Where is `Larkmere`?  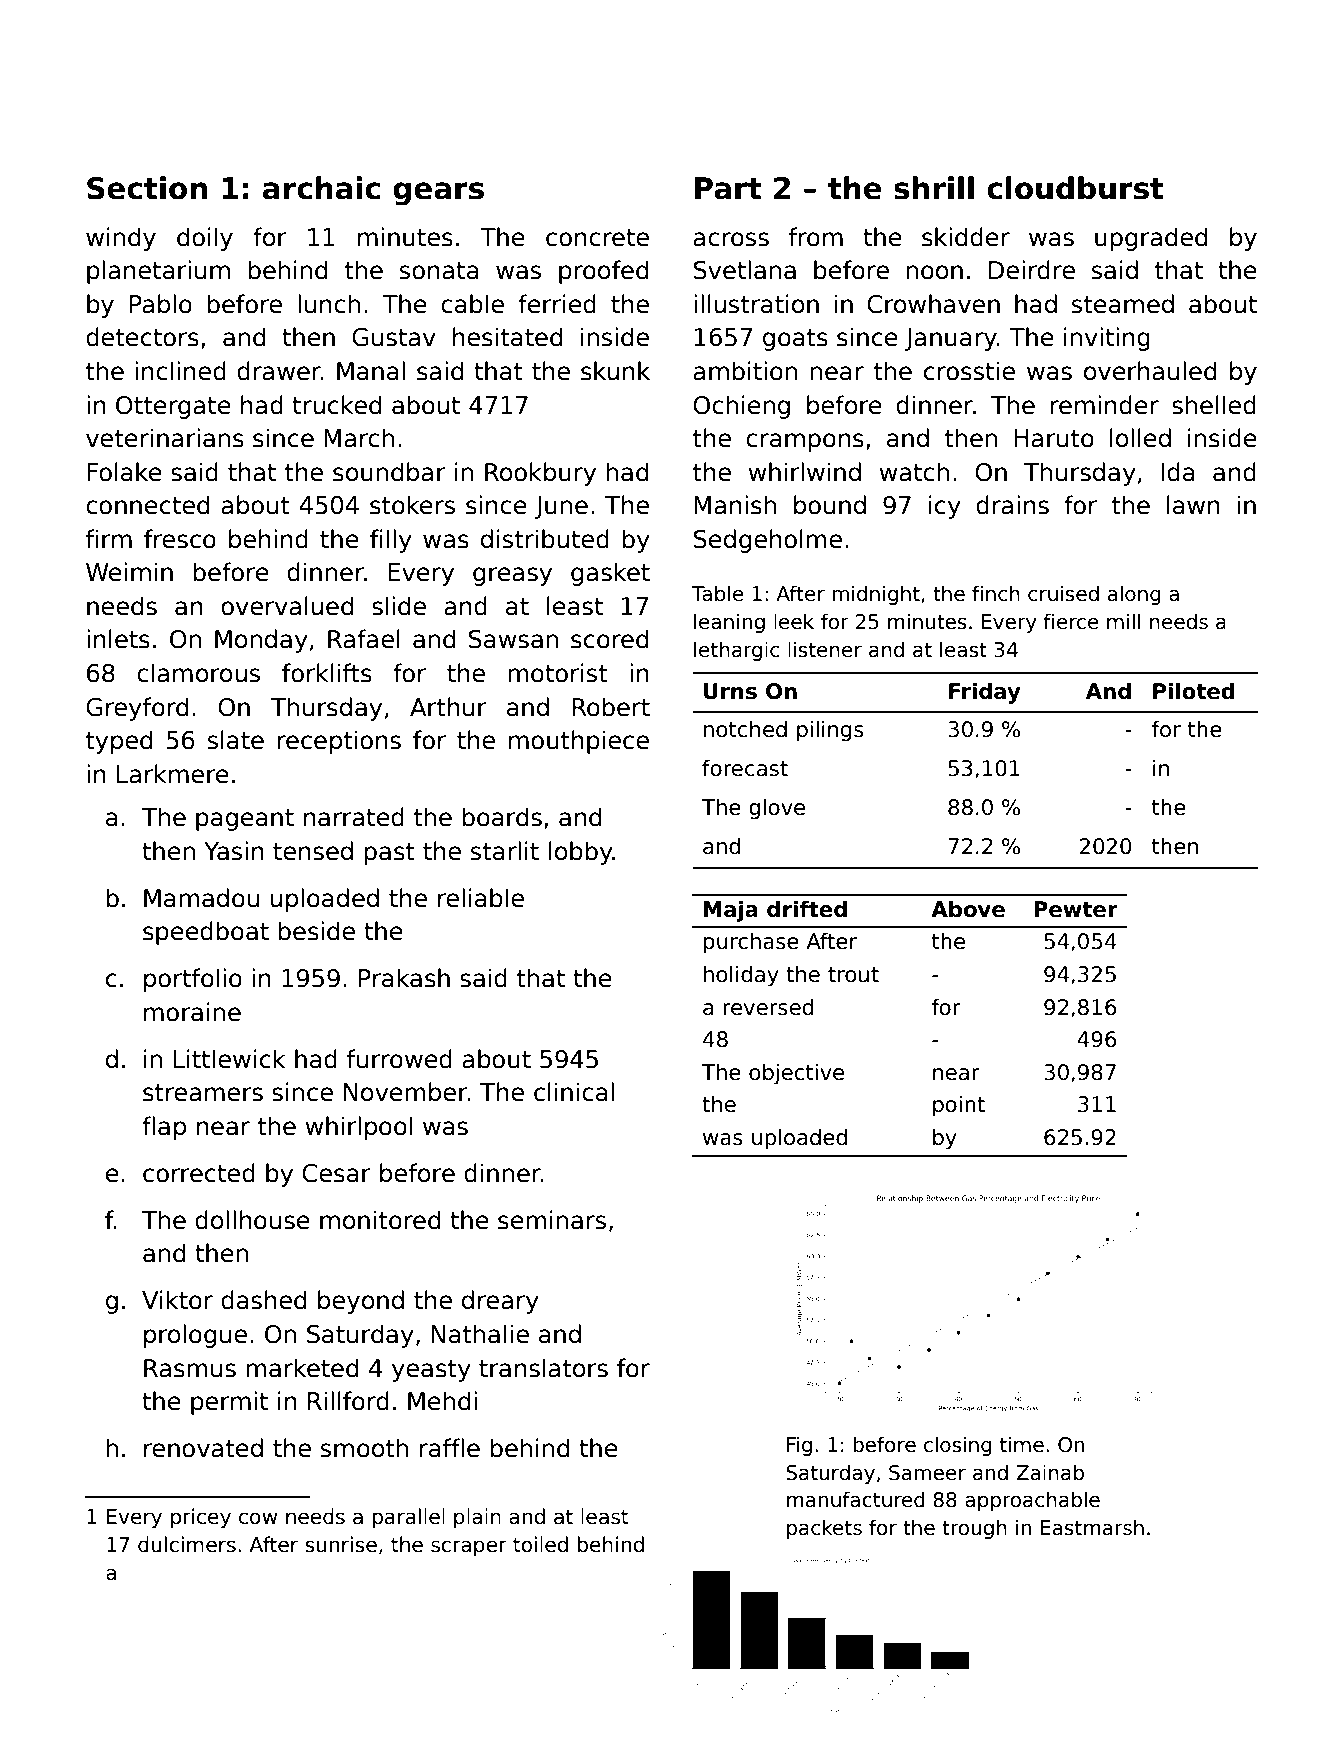
Larkmere is located at coordinates (173, 774).
